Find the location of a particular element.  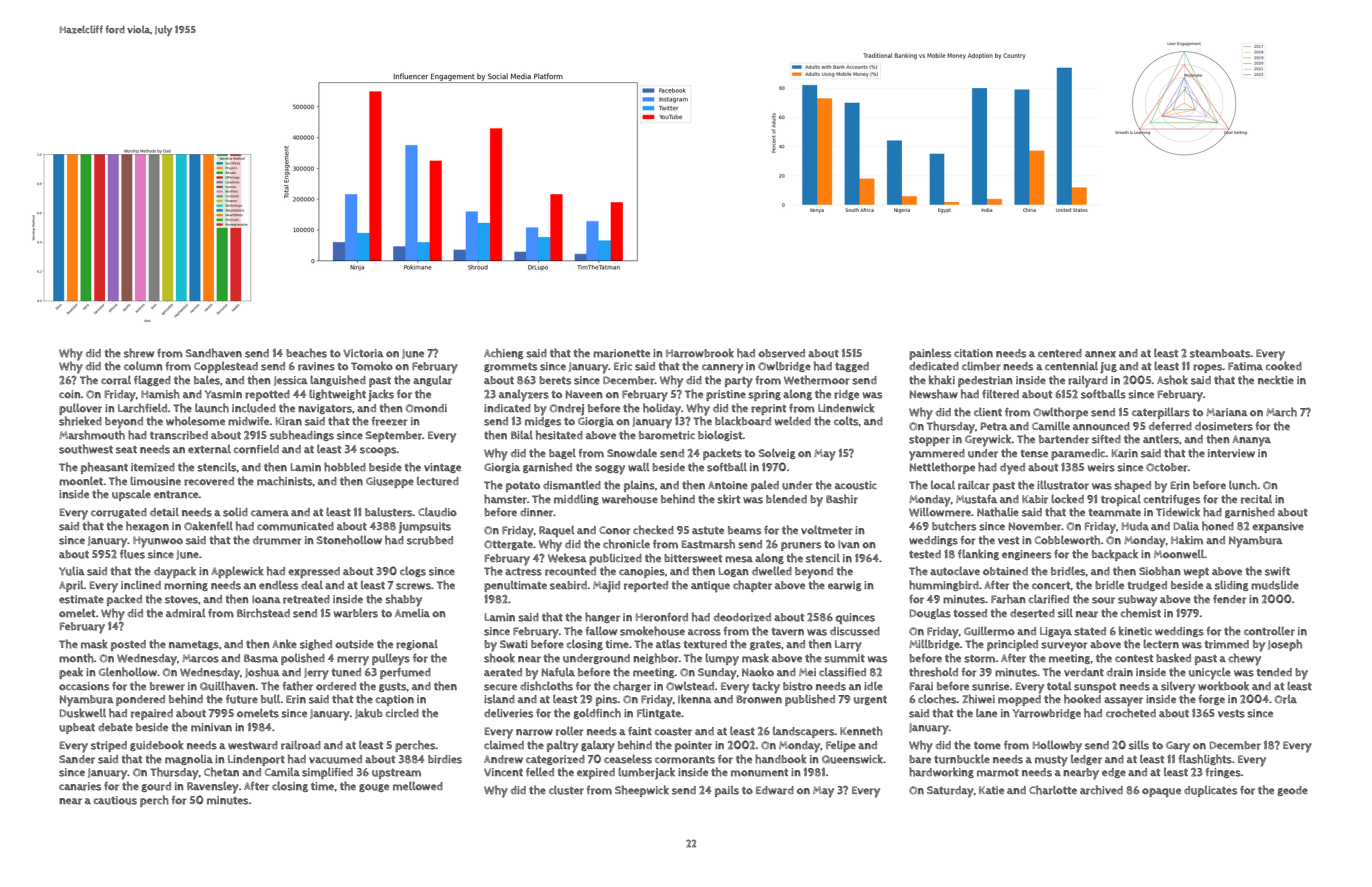

Joseph is located at coordinates (1285, 645).
